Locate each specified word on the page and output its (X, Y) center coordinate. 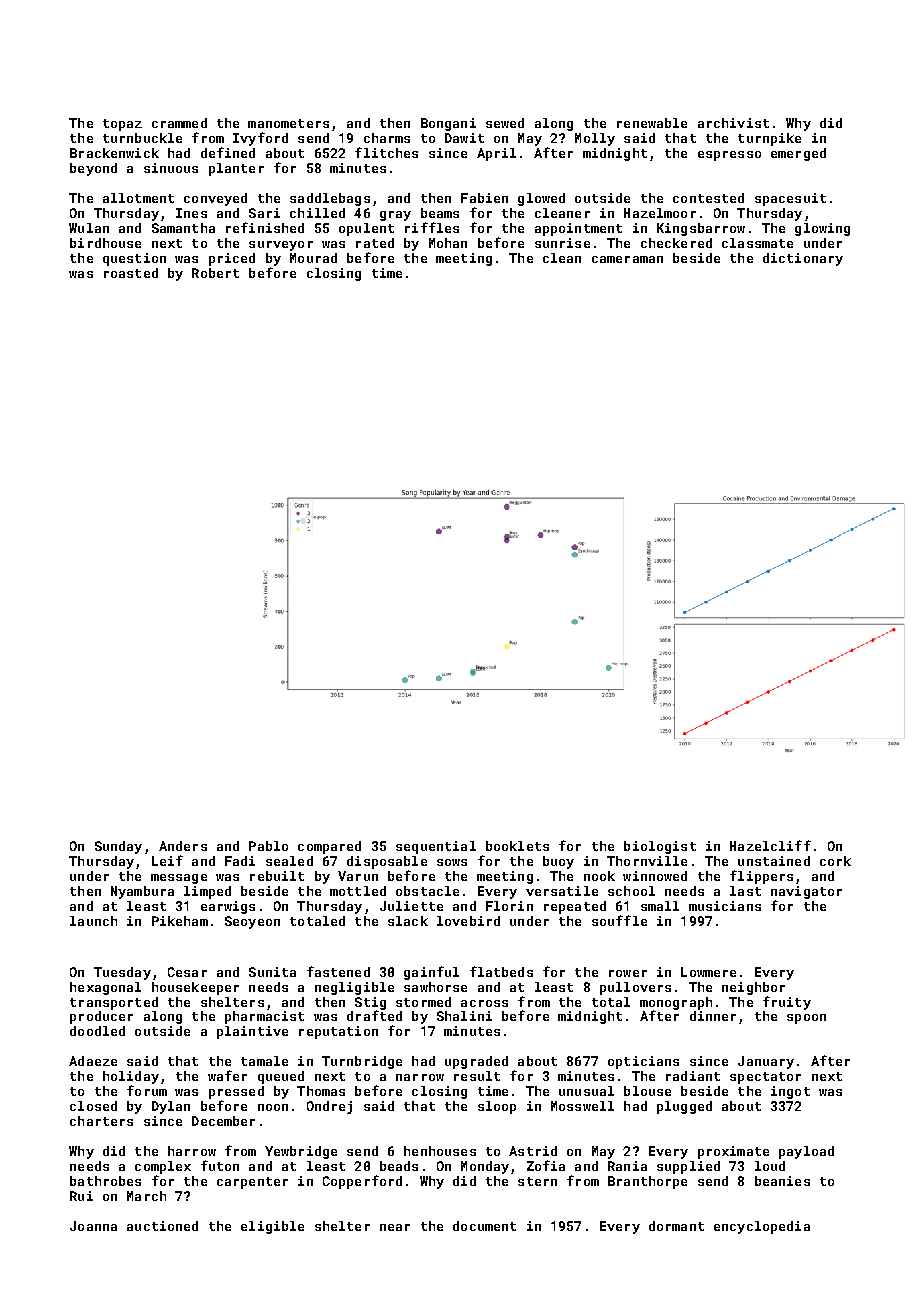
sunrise (562, 243)
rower (628, 973)
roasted (131, 273)
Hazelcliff (770, 845)
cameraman (627, 259)
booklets (517, 846)
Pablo (268, 846)
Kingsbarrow (701, 229)
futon (220, 1165)
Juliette (411, 906)
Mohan (448, 243)
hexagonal (105, 988)
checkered (676, 243)
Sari (264, 213)
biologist (660, 847)
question (134, 259)
